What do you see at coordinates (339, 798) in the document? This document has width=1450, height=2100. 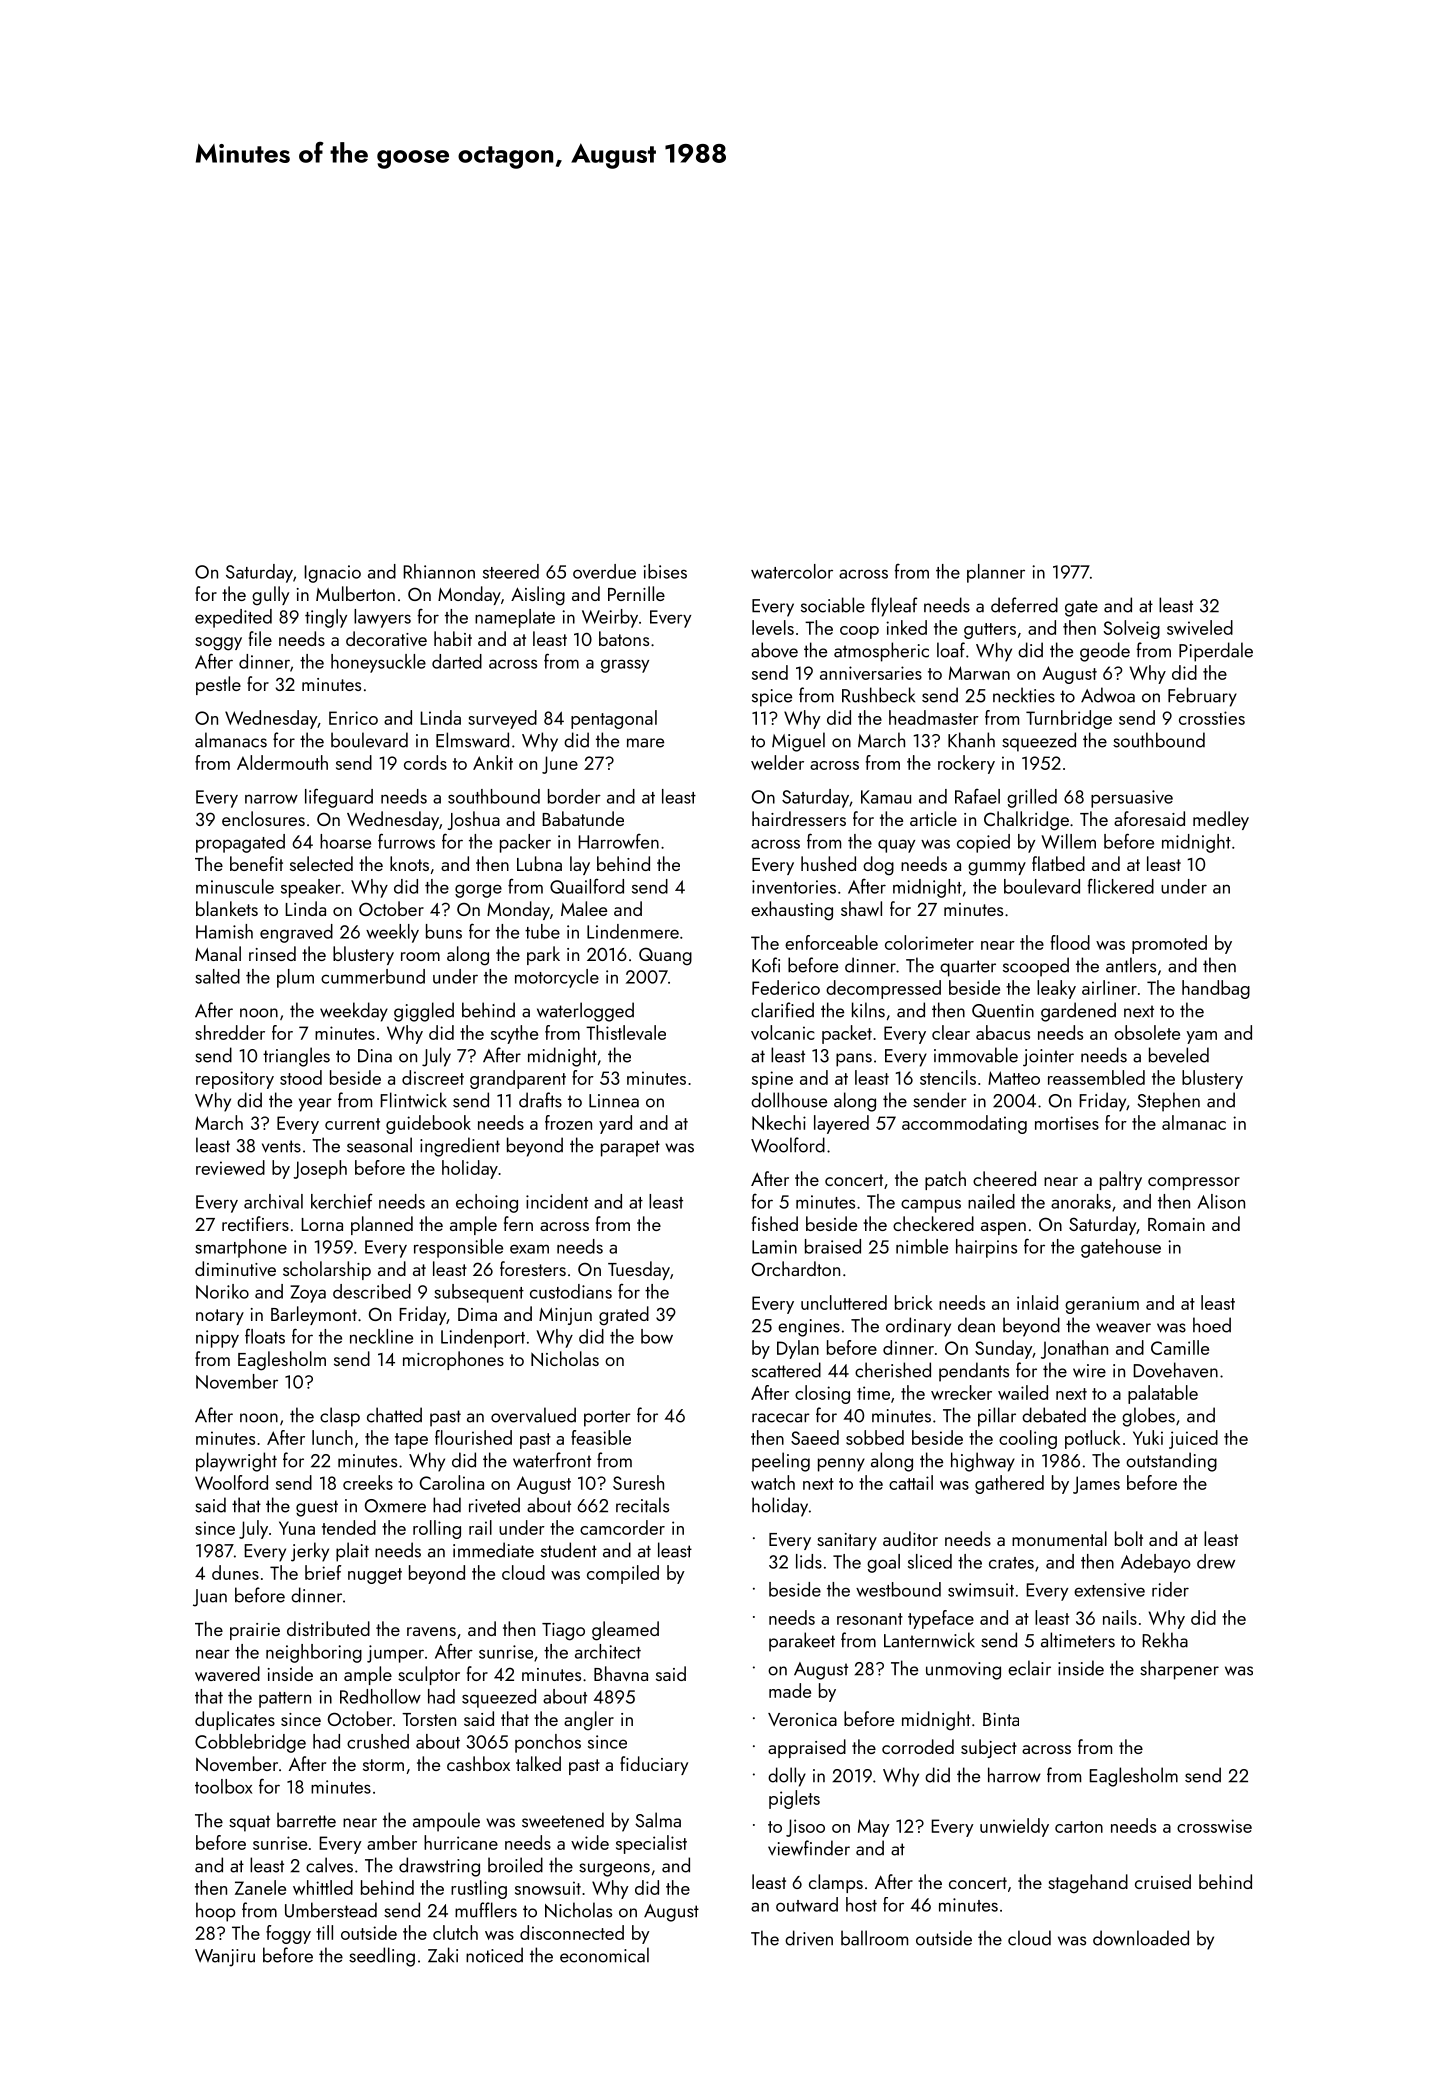 I see `lifeguard` at bounding box center [339, 798].
